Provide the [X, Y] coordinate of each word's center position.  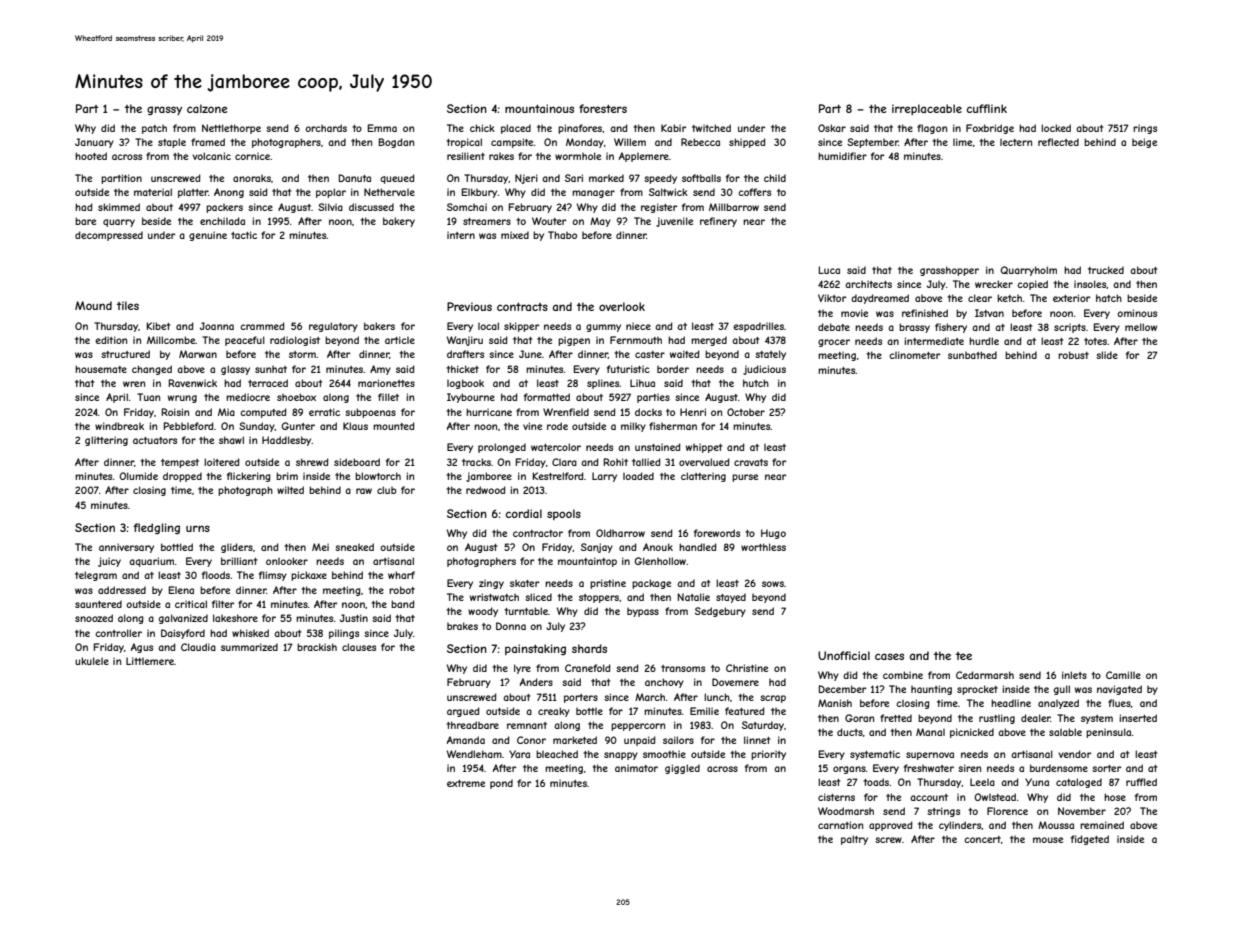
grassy [164, 110]
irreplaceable [927, 109]
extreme [466, 783]
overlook [622, 306]
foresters [603, 108]
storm [302, 354]
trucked [1106, 270]
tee [964, 656]
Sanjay [597, 548]
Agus [142, 648]
